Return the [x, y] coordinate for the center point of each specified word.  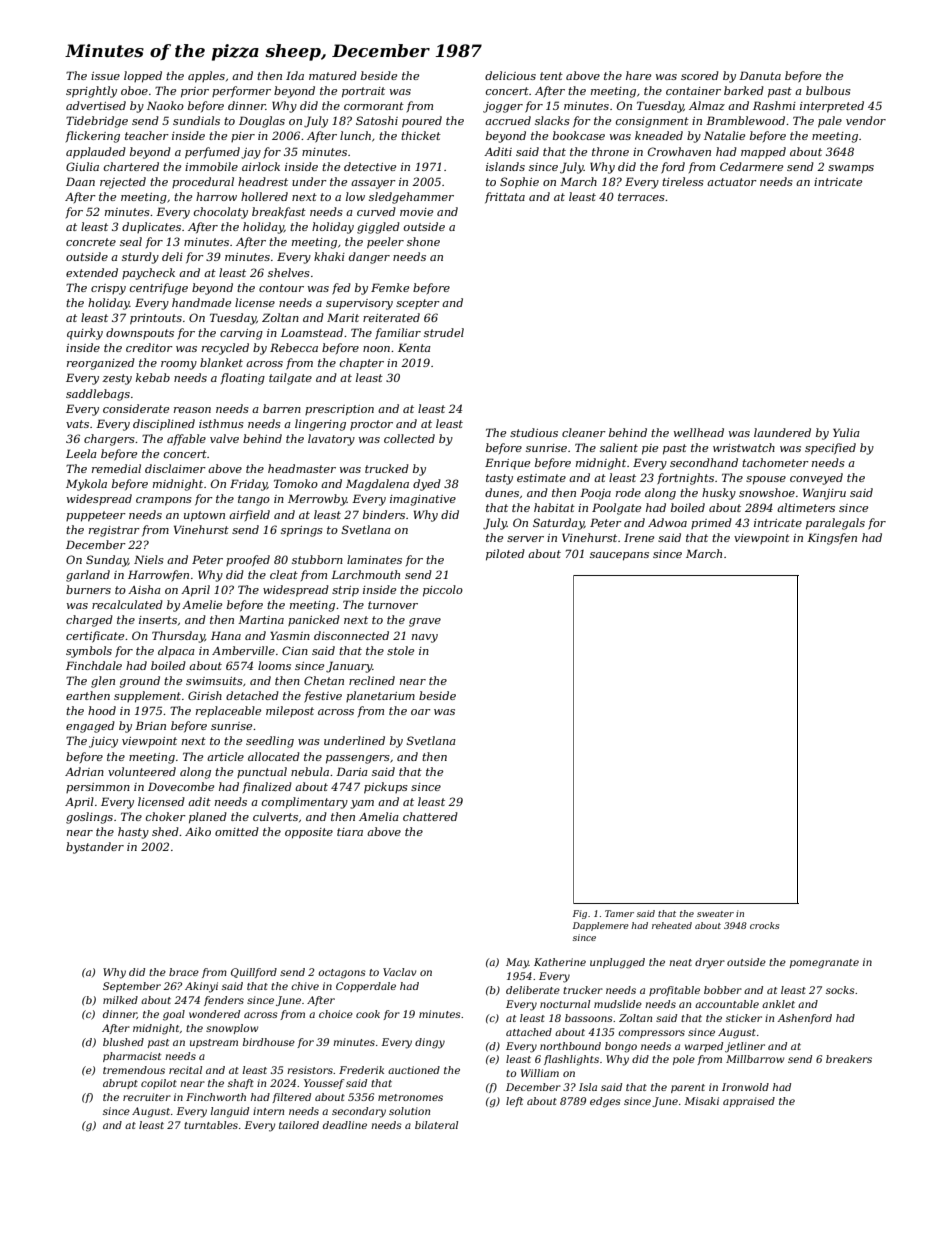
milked [120, 1000]
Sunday [107, 561]
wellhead [699, 432]
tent [551, 76]
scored [700, 75]
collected [409, 438]
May [517, 963]
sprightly [91, 92]
